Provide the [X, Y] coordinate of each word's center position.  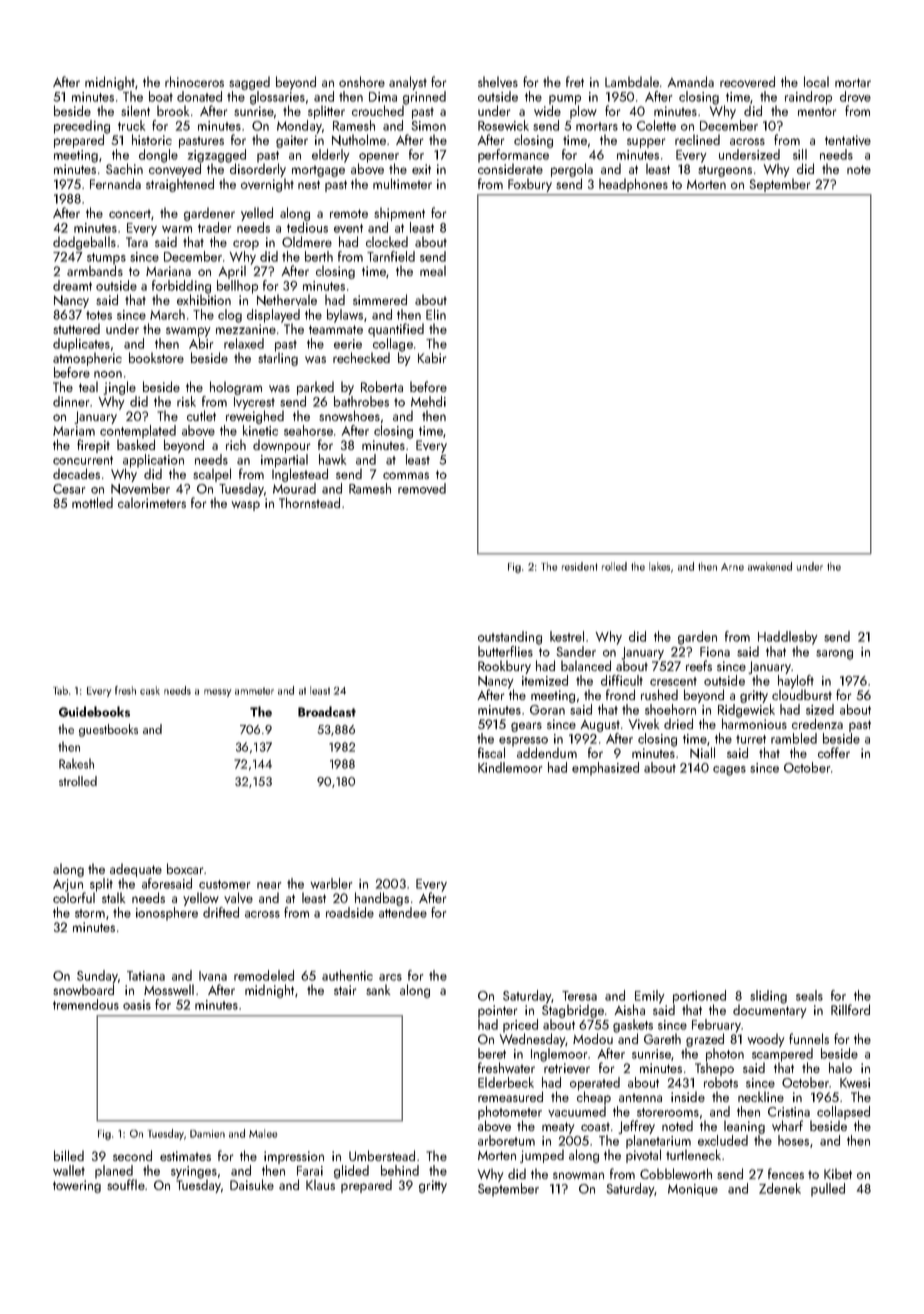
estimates [185, 1156]
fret [575, 81]
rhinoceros [194, 81]
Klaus [320, 1184]
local [816, 81]
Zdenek [780, 1188]
